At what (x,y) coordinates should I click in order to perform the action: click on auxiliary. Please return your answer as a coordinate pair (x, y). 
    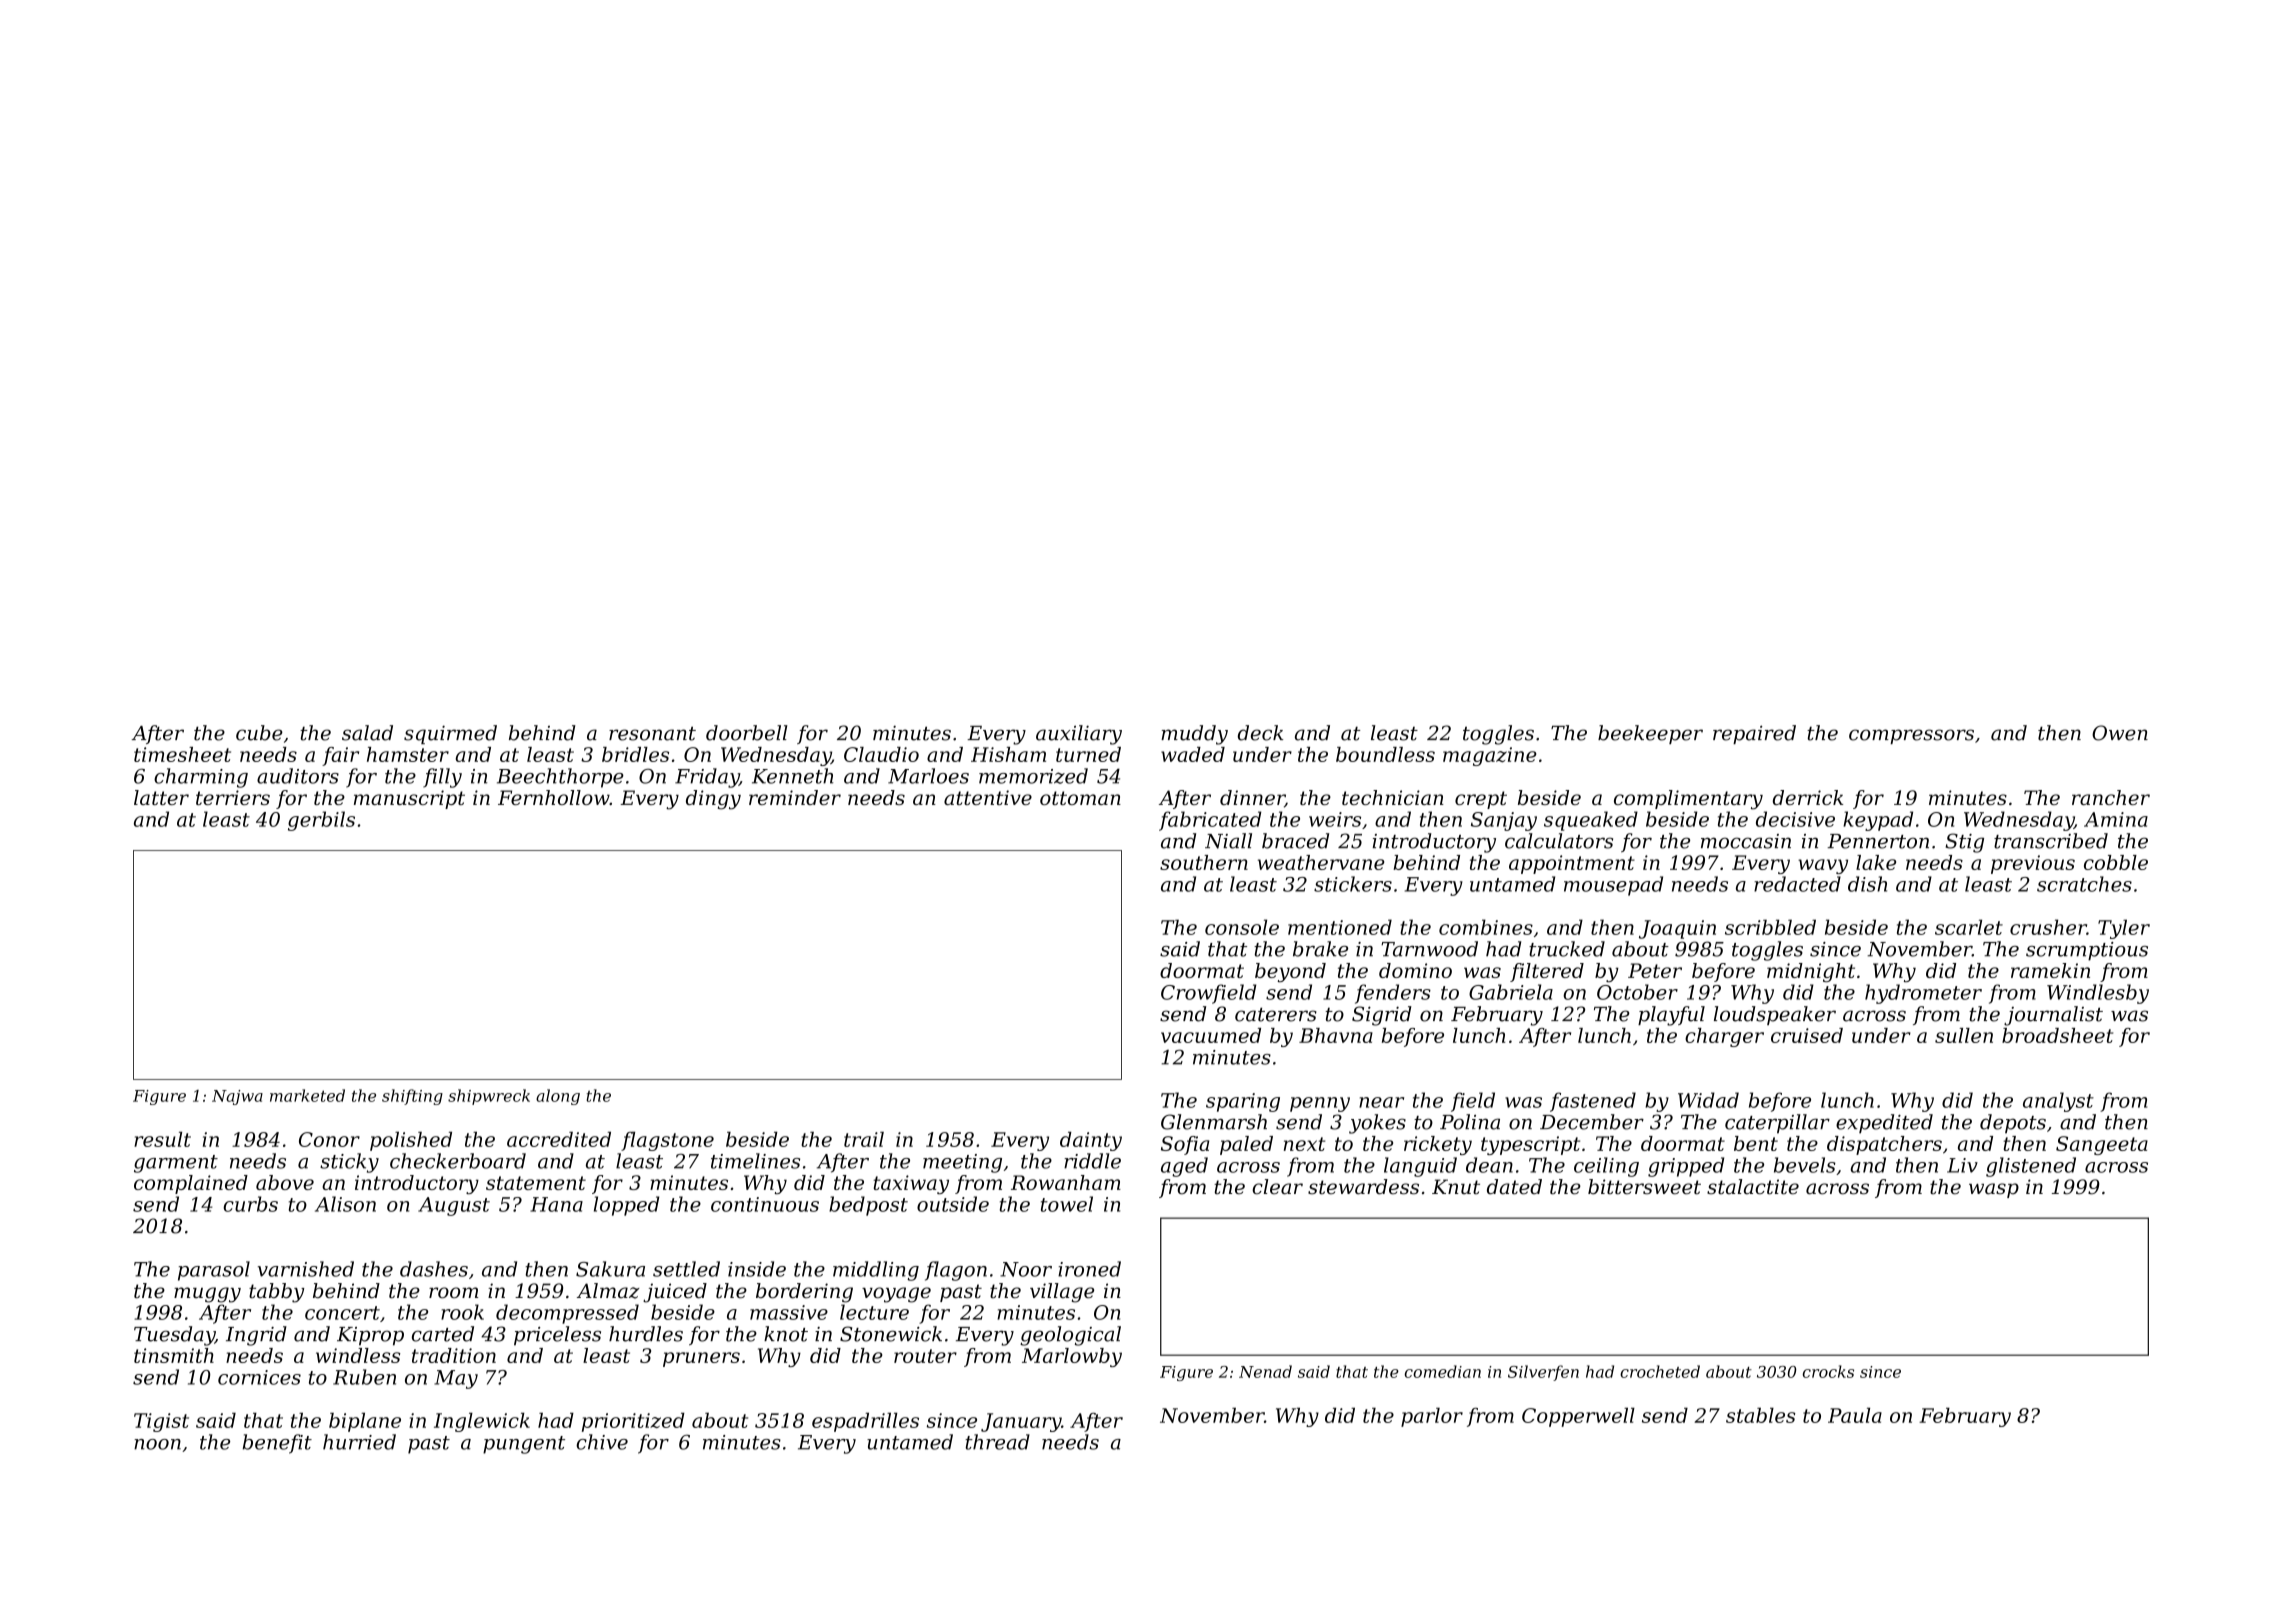
    Looking at the image, I should click on (1079, 735).
